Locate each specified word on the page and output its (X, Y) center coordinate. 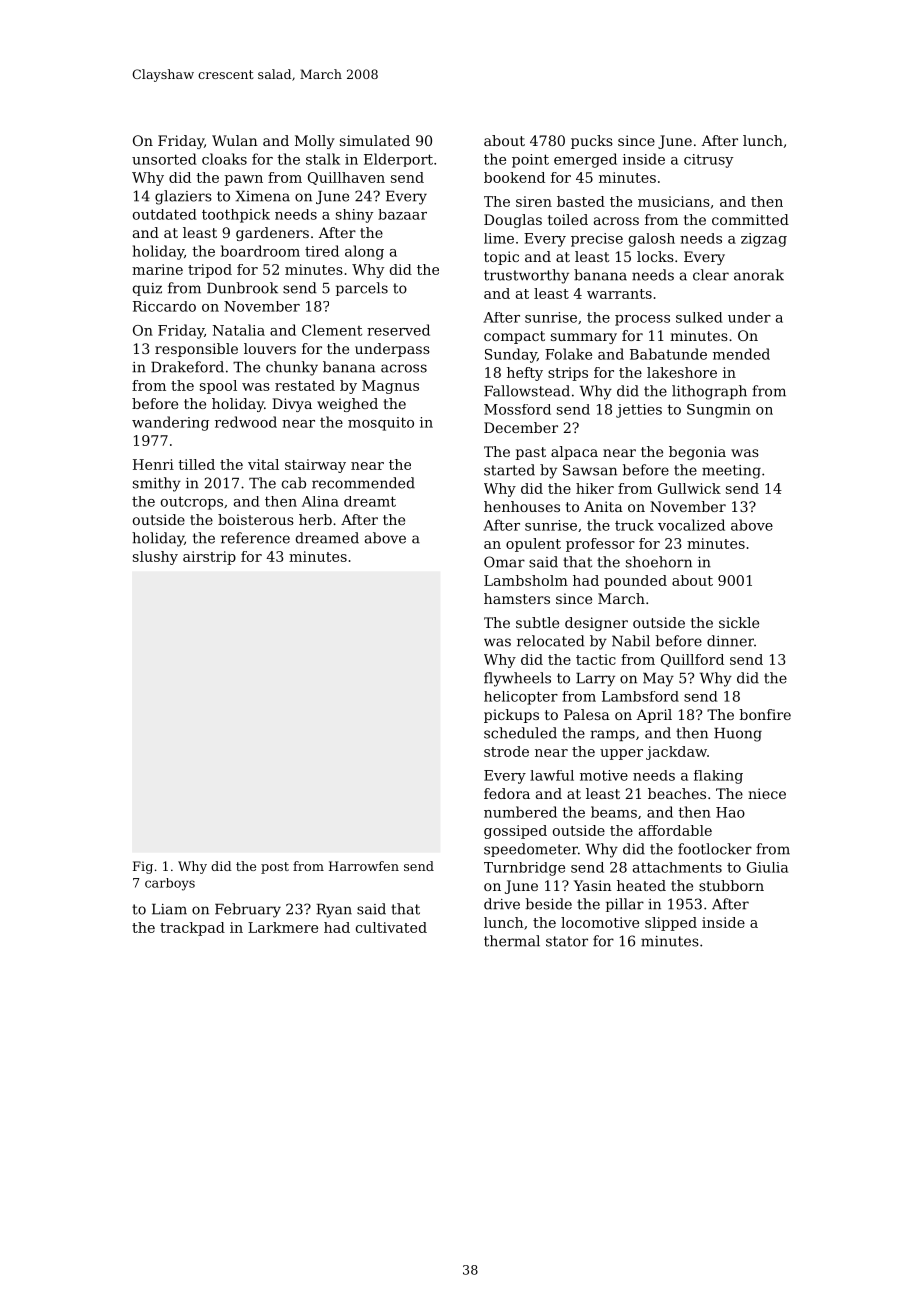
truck (634, 525)
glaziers (183, 197)
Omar (504, 562)
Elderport (398, 160)
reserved (398, 330)
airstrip (209, 558)
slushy (155, 558)
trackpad (192, 929)
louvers (270, 348)
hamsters (517, 598)
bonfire (765, 714)
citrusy (708, 161)
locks (655, 256)
